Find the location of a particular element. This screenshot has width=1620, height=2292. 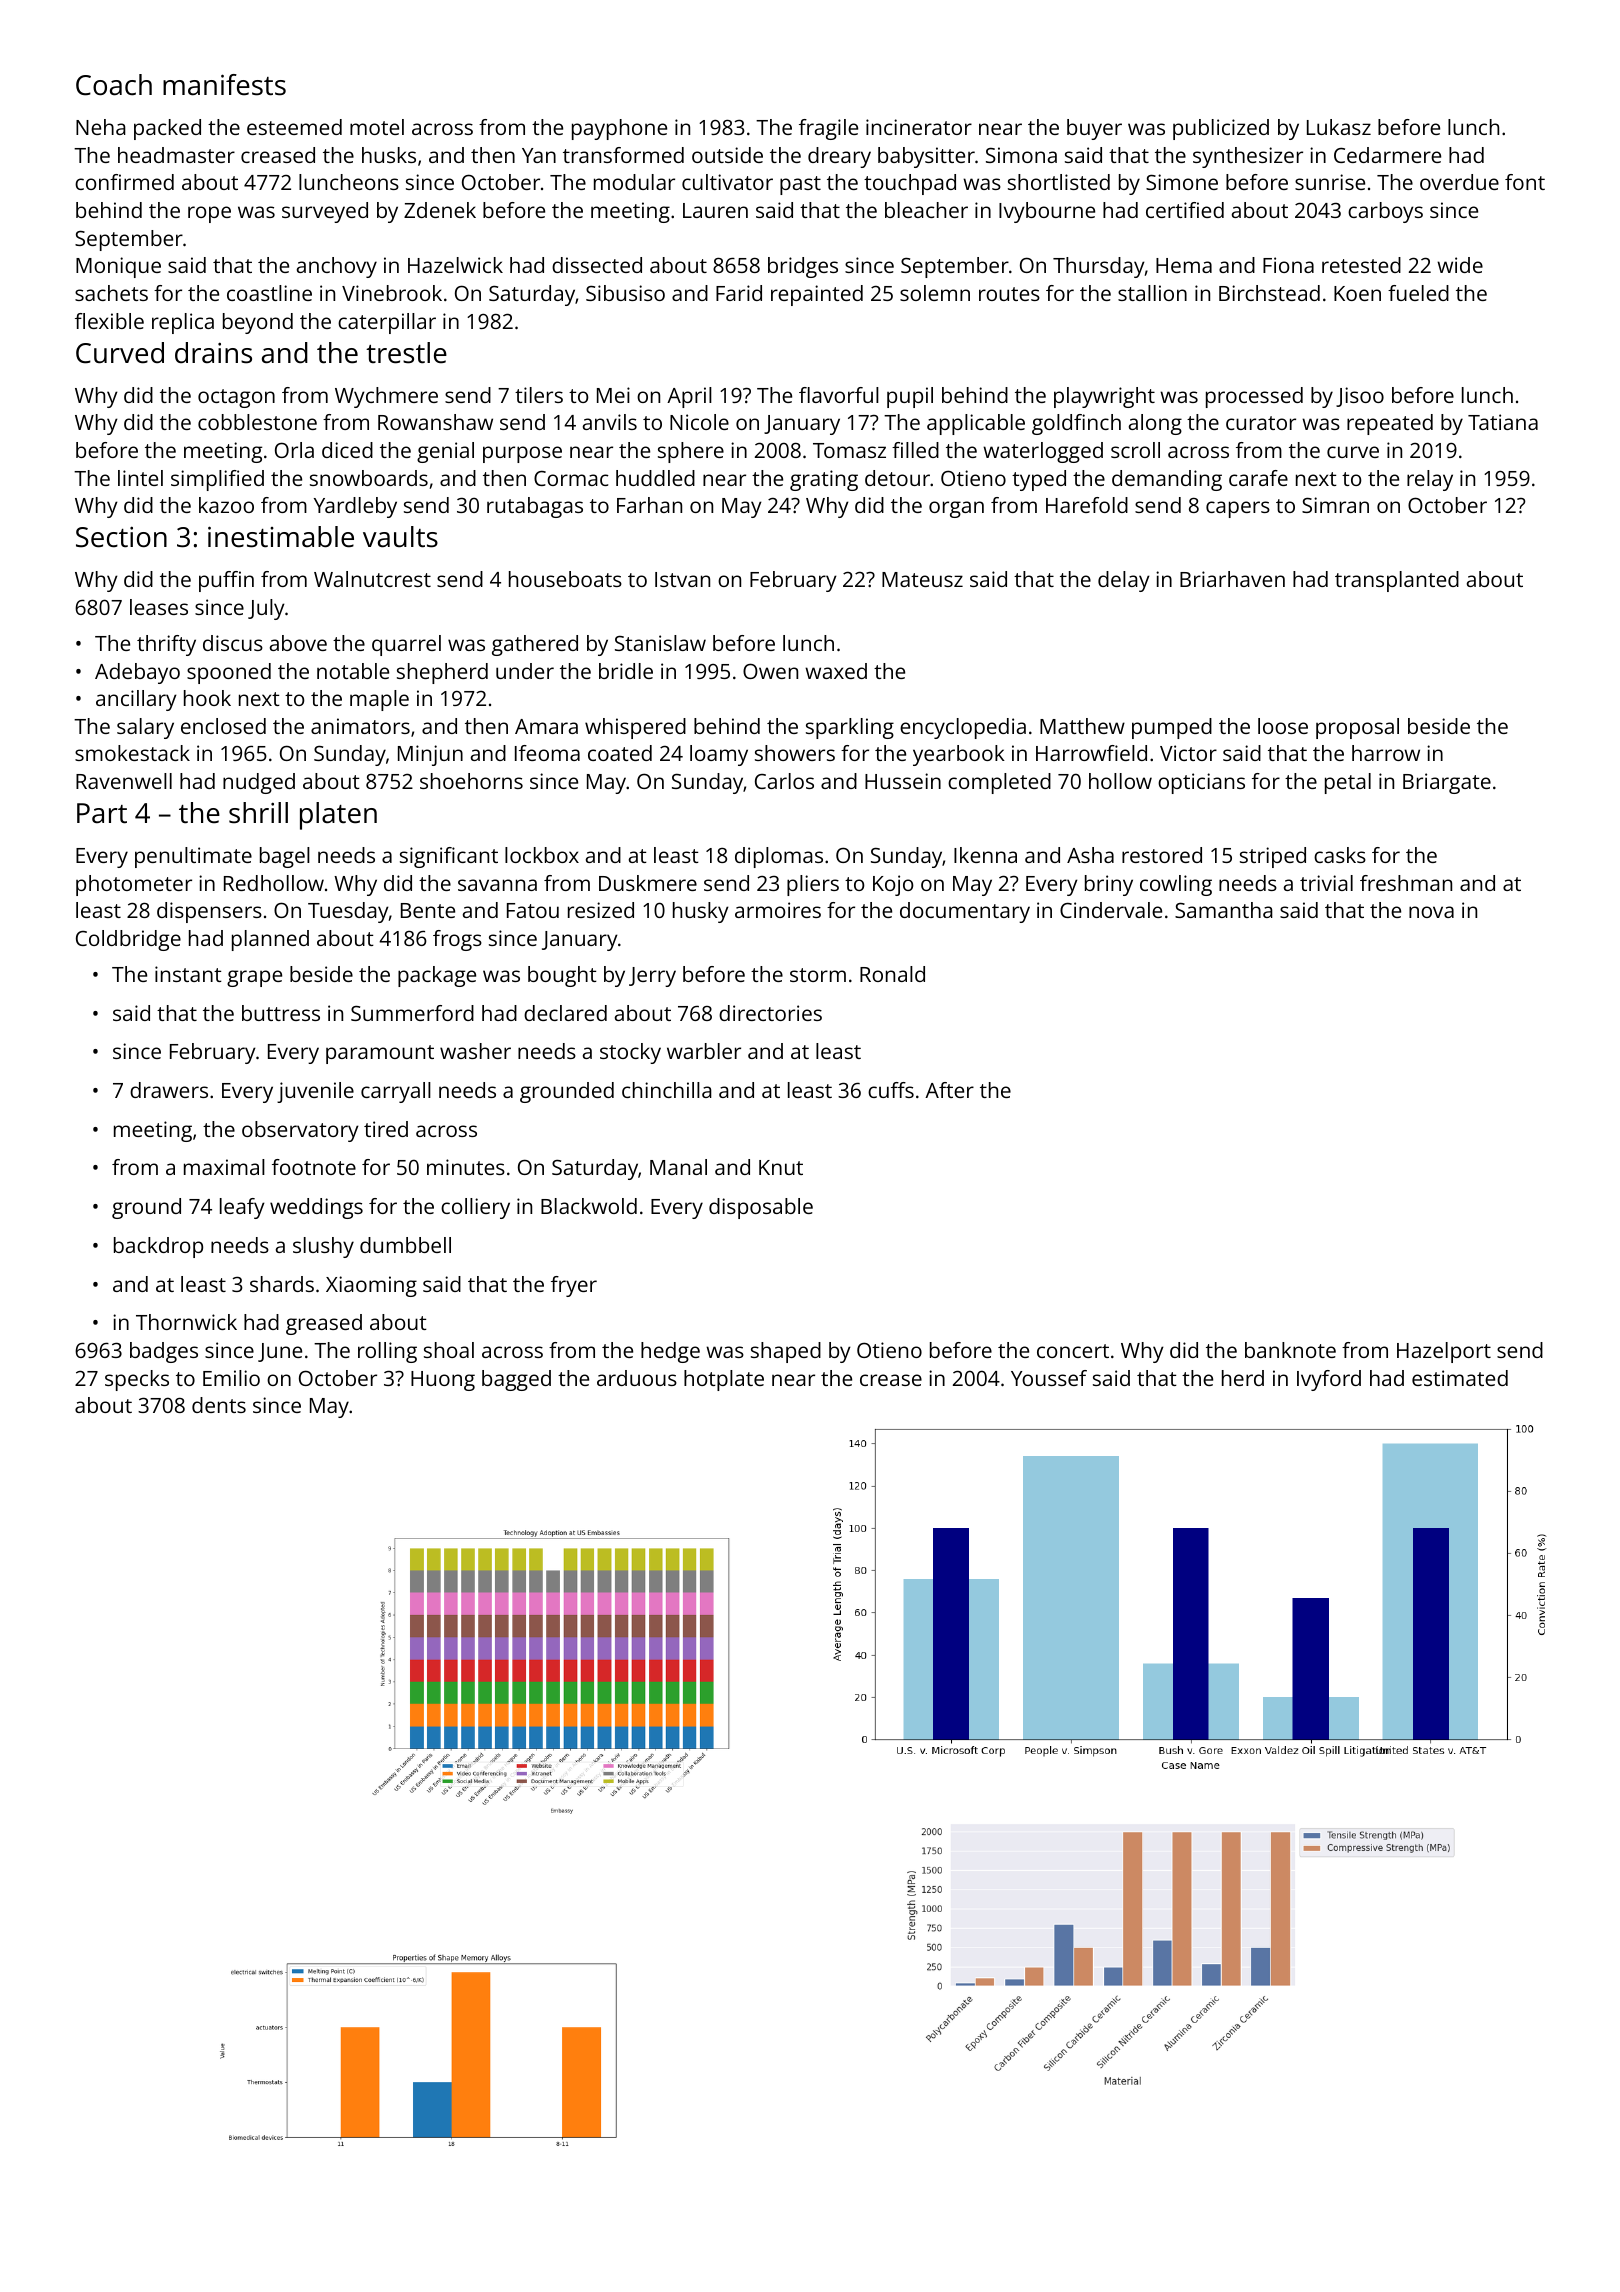

Jisoo is located at coordinates (1360, 397).
